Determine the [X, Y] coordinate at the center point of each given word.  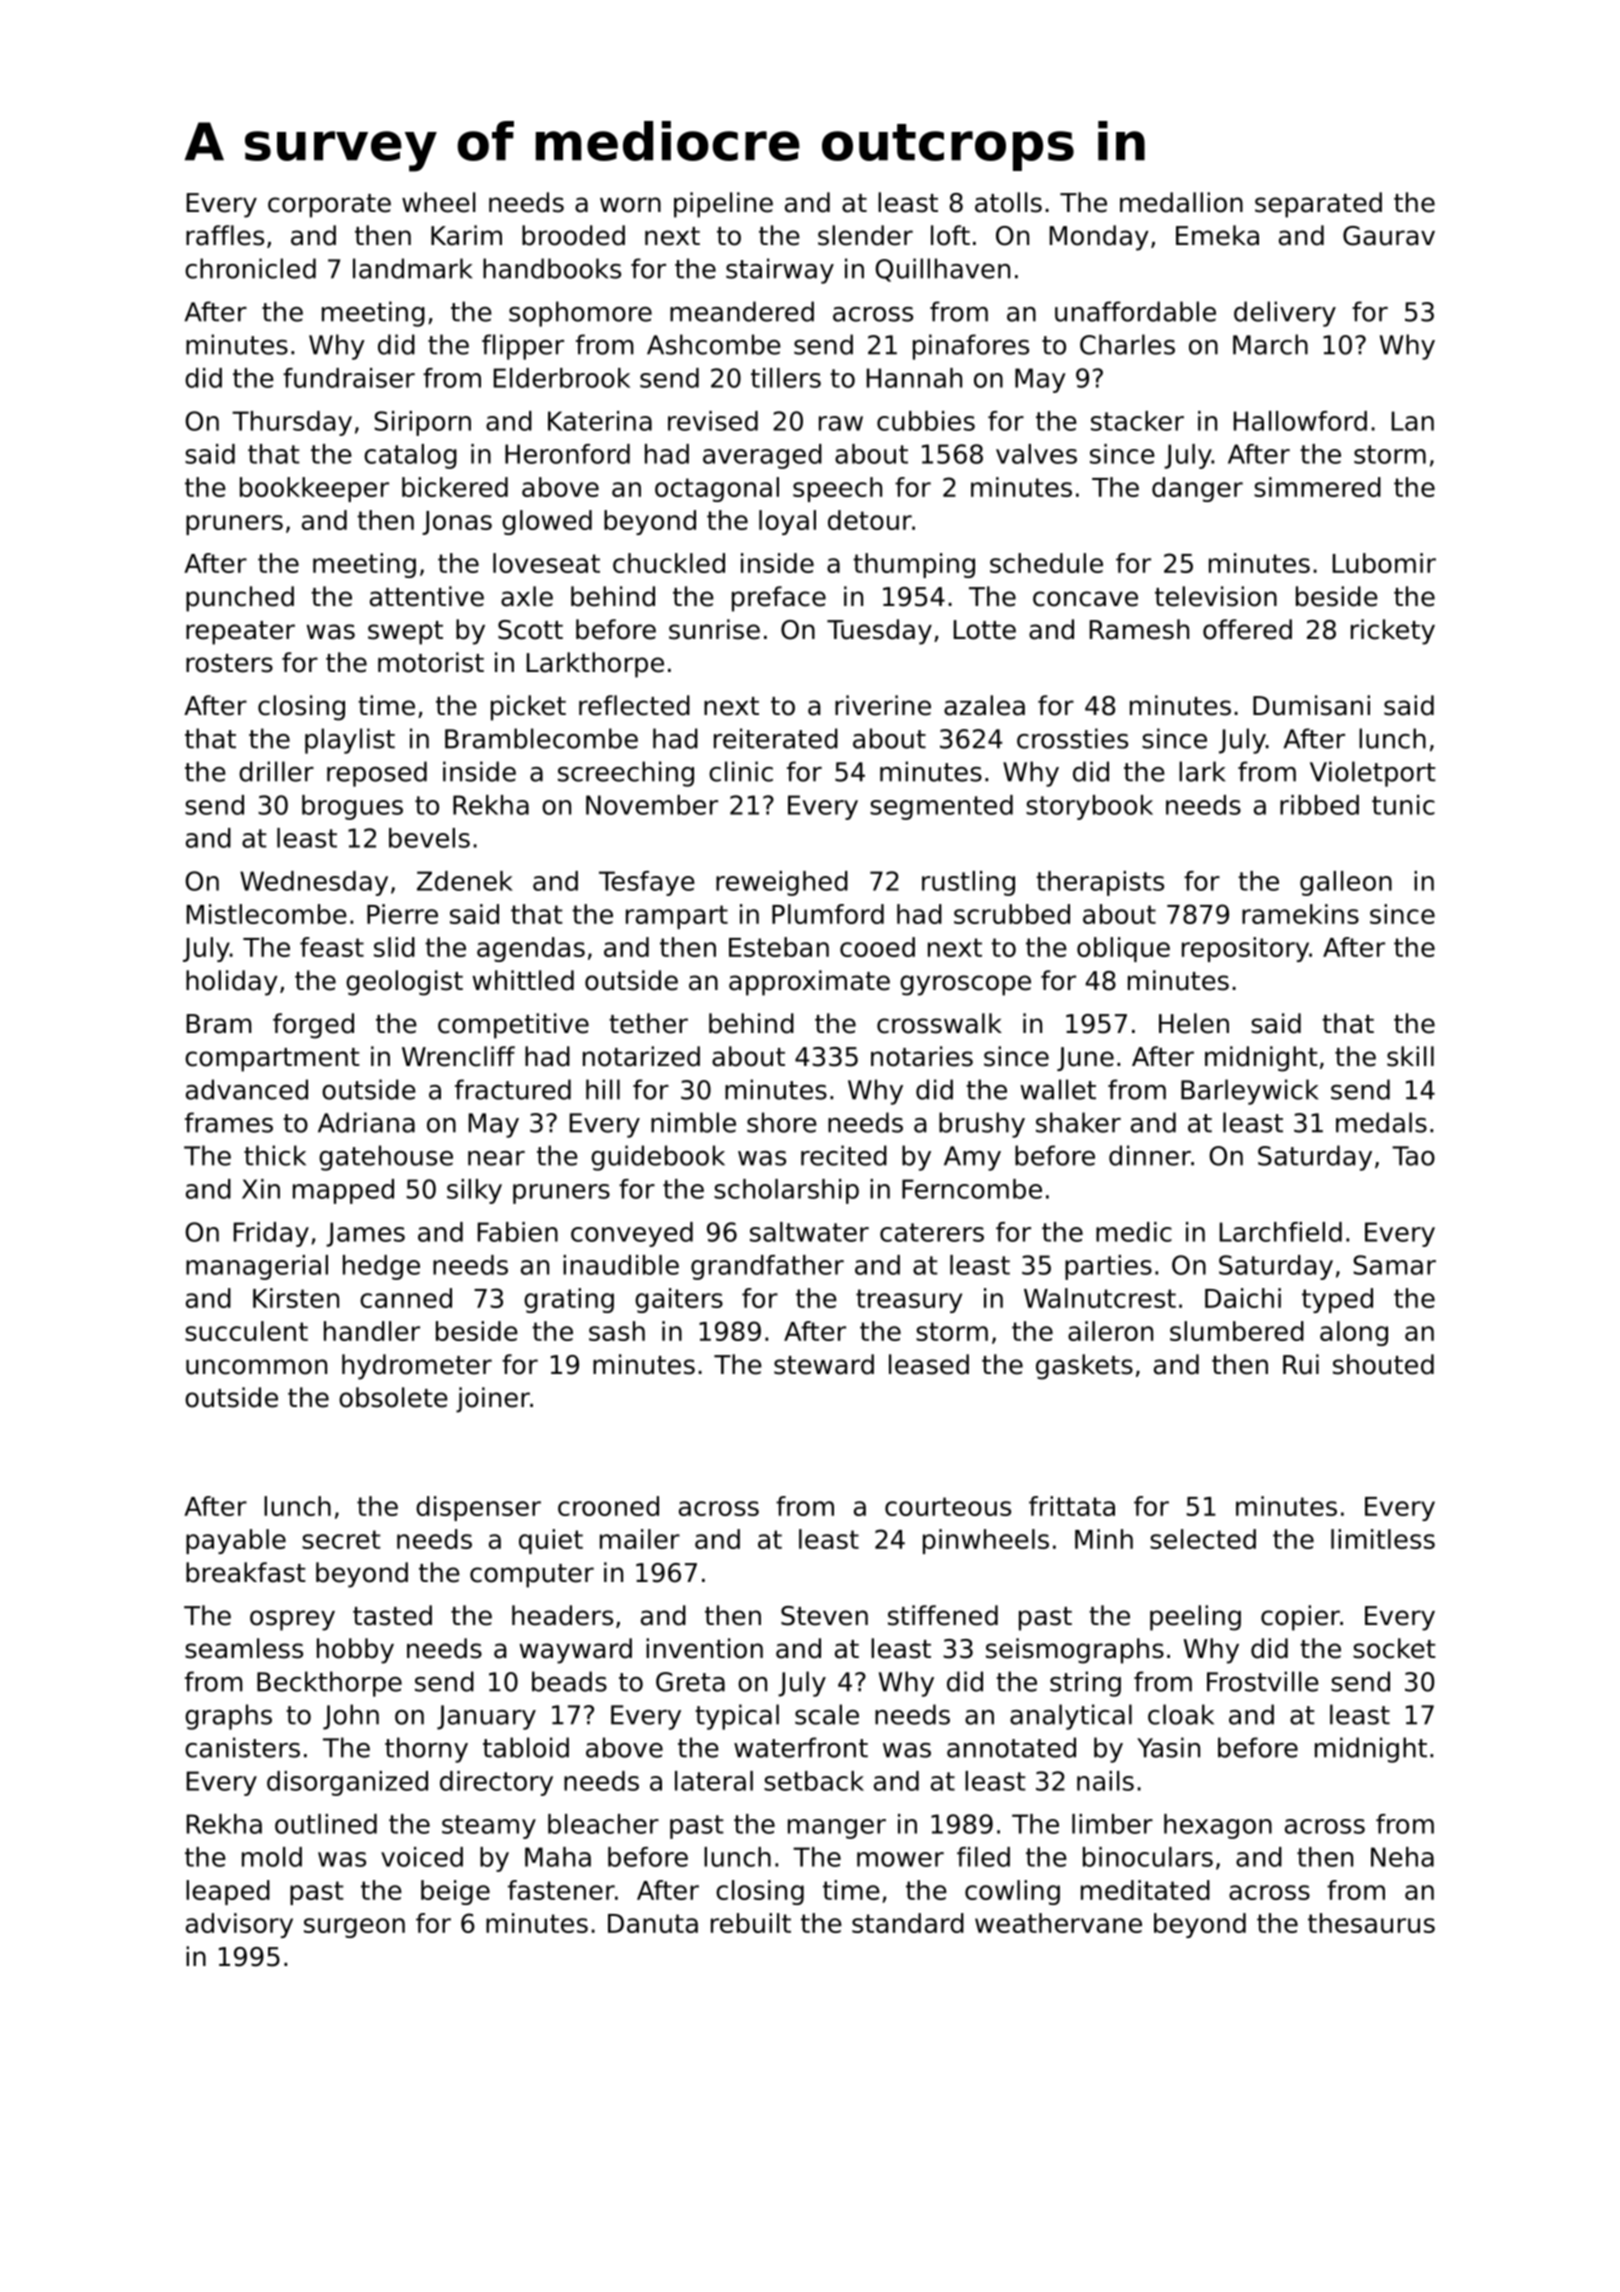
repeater [240, 633]
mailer [640, 1539]
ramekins [1300, 914]
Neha [1402, 1857]
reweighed [782, 883]
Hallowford [1300, 421]
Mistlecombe [267, 914]
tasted [392, 1615]
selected [1203, 1539]
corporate [329, 206]
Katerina [600, 421]
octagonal [717, 489]
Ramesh [1139, 629]
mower [900, 1859]
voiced [422, 1857]
